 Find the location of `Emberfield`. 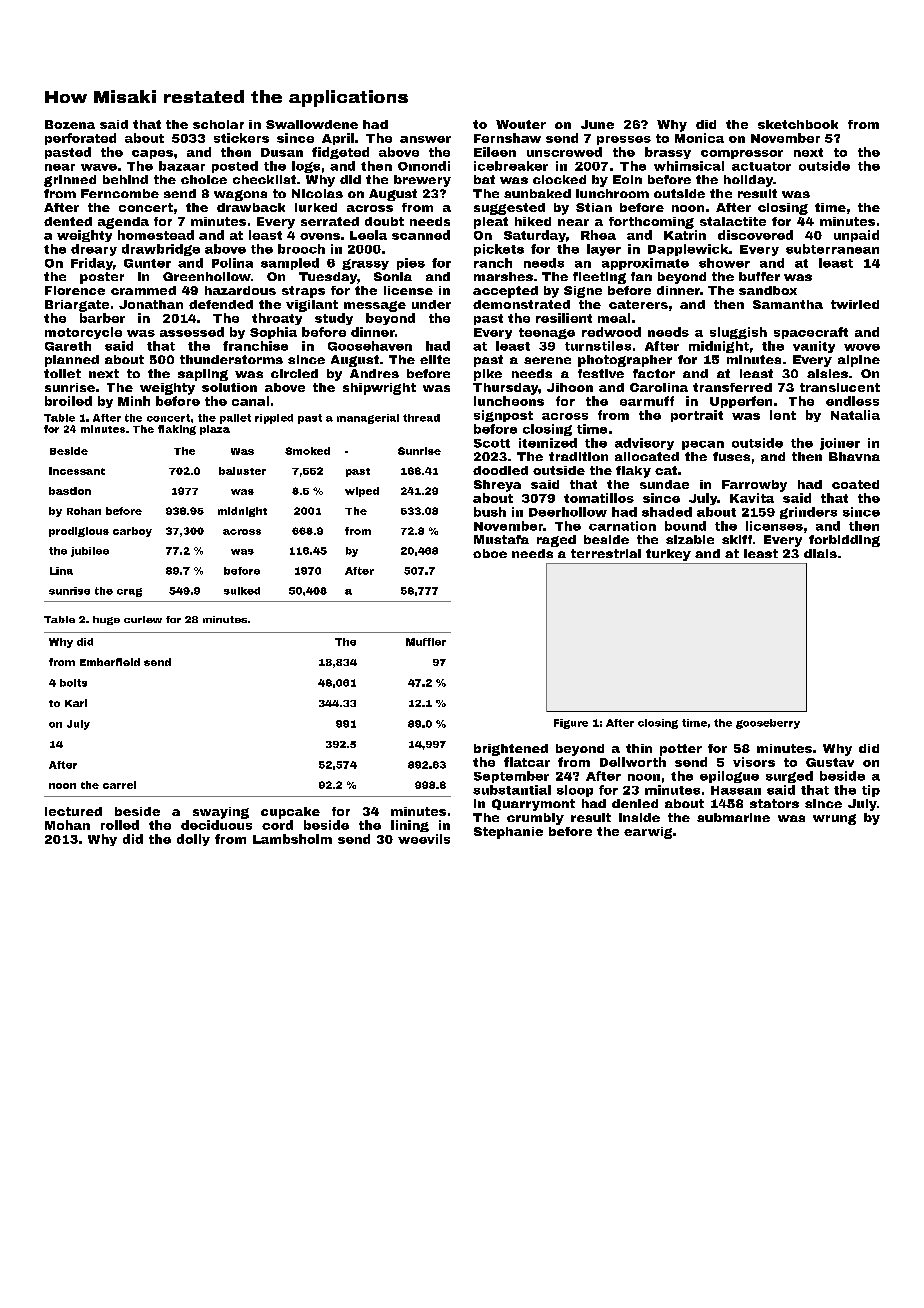

Emberfield is located at coordinates (110, 662).
